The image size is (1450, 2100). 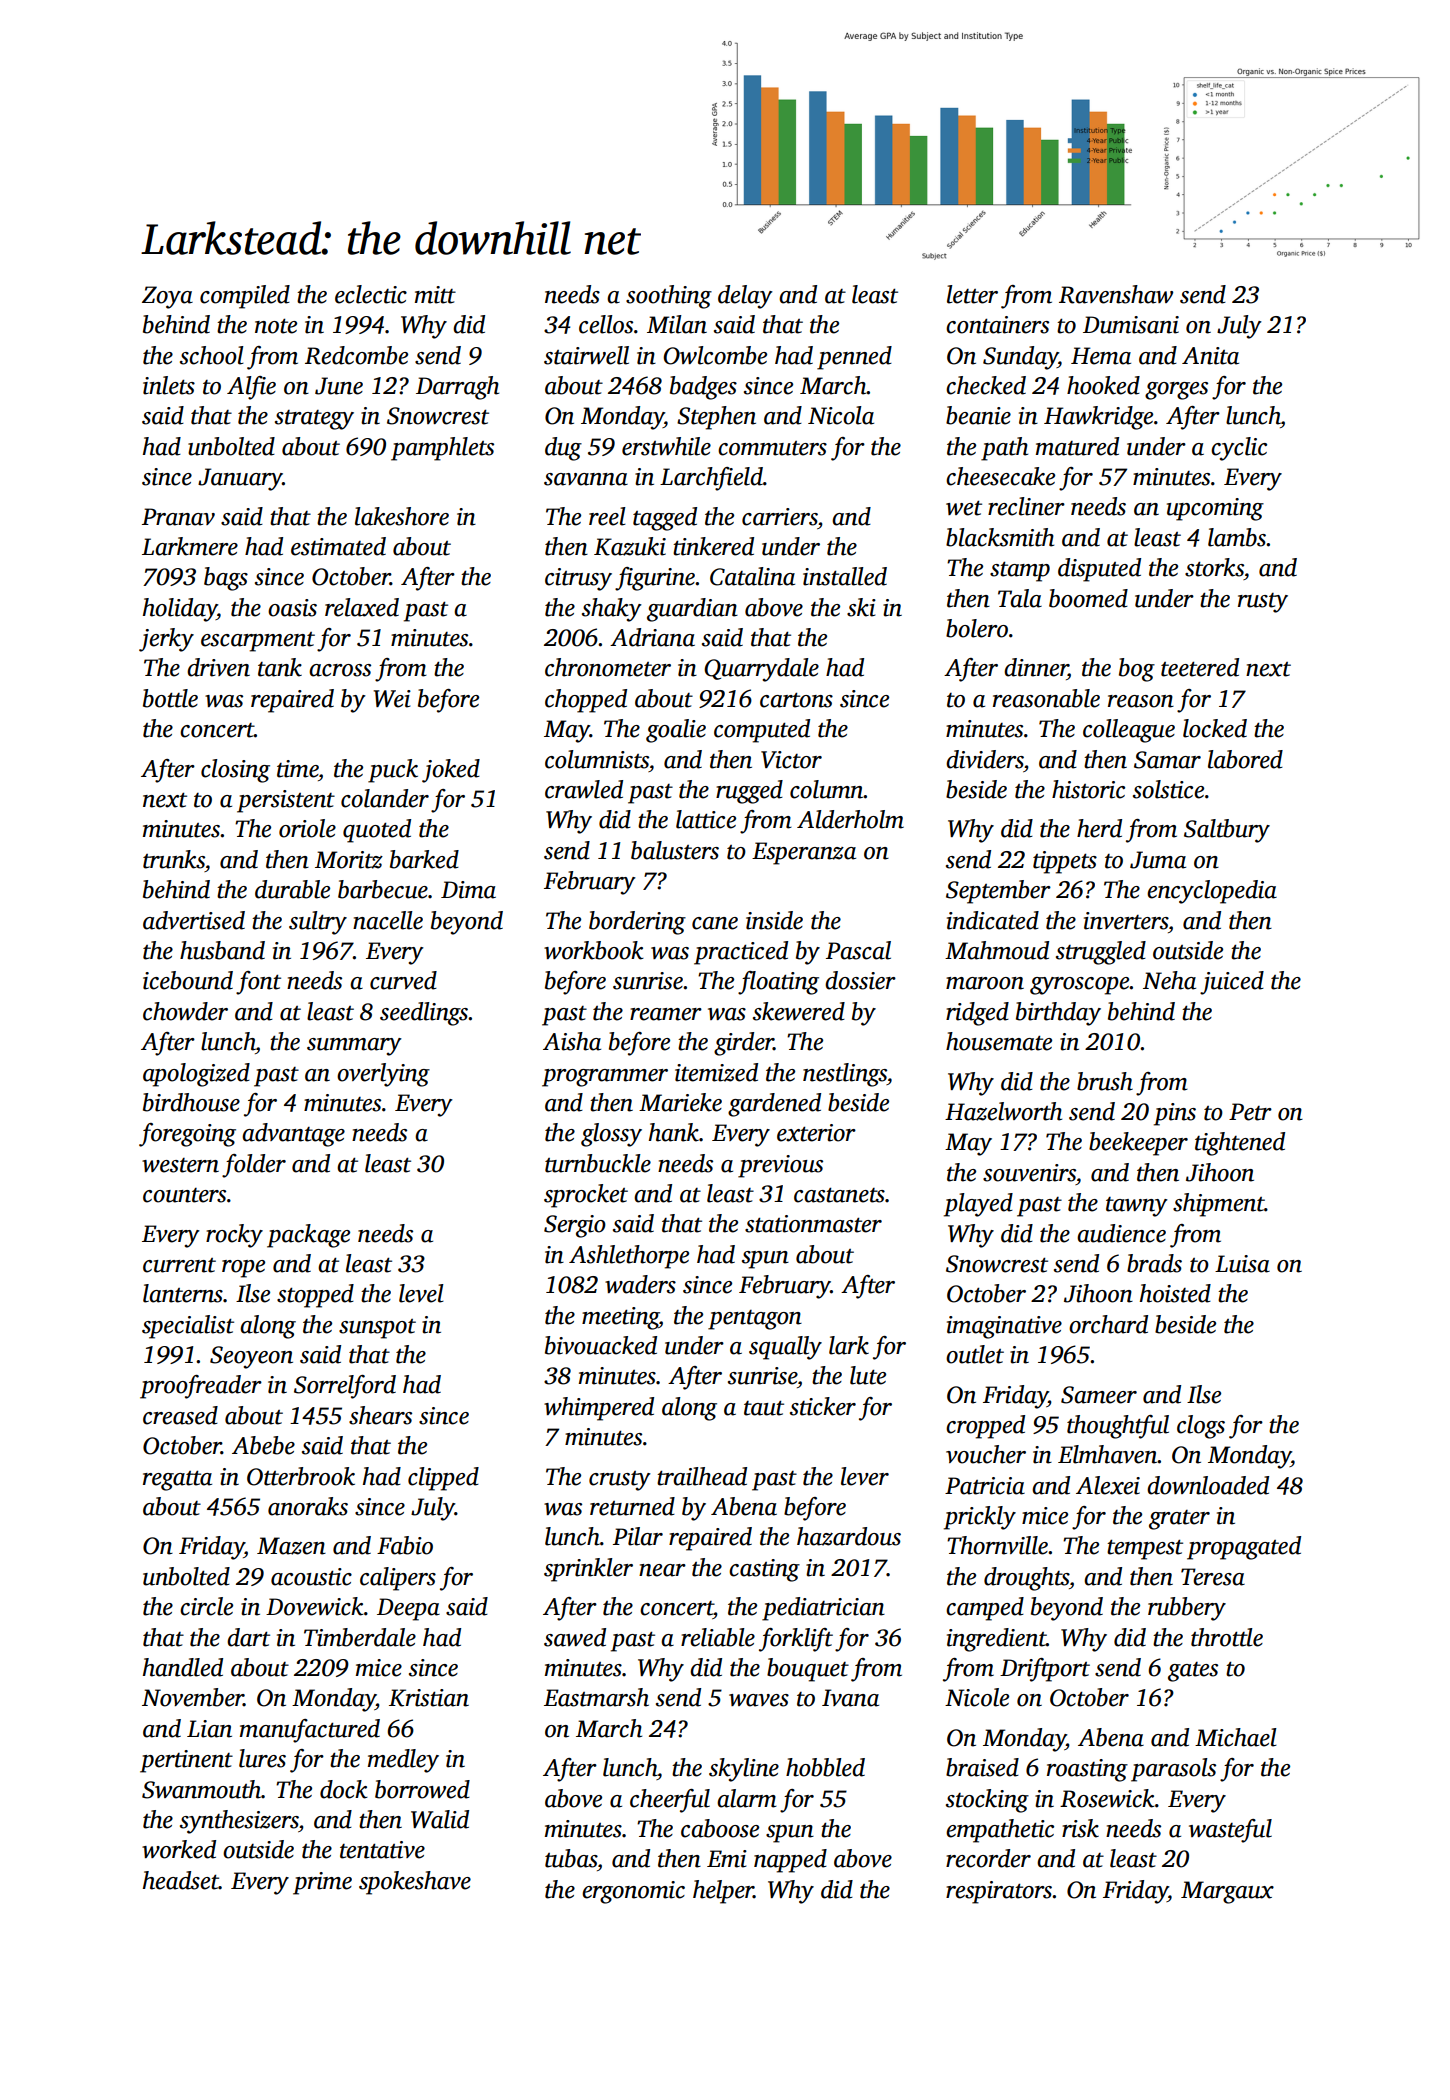 I want to click on risk, so click(x=1080, y=1828).
